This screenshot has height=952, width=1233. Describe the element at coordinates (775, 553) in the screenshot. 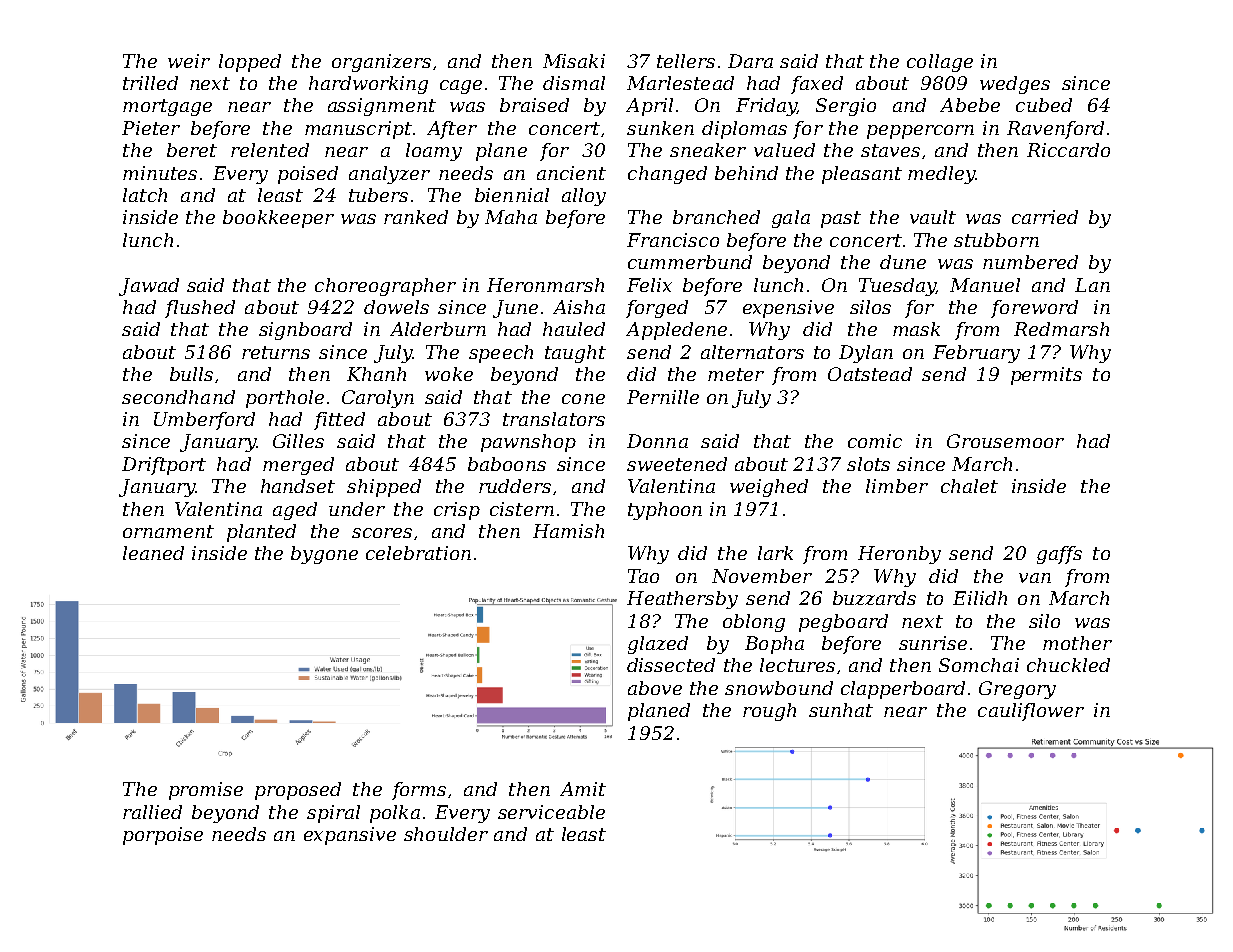

I see `lark` at that location.
